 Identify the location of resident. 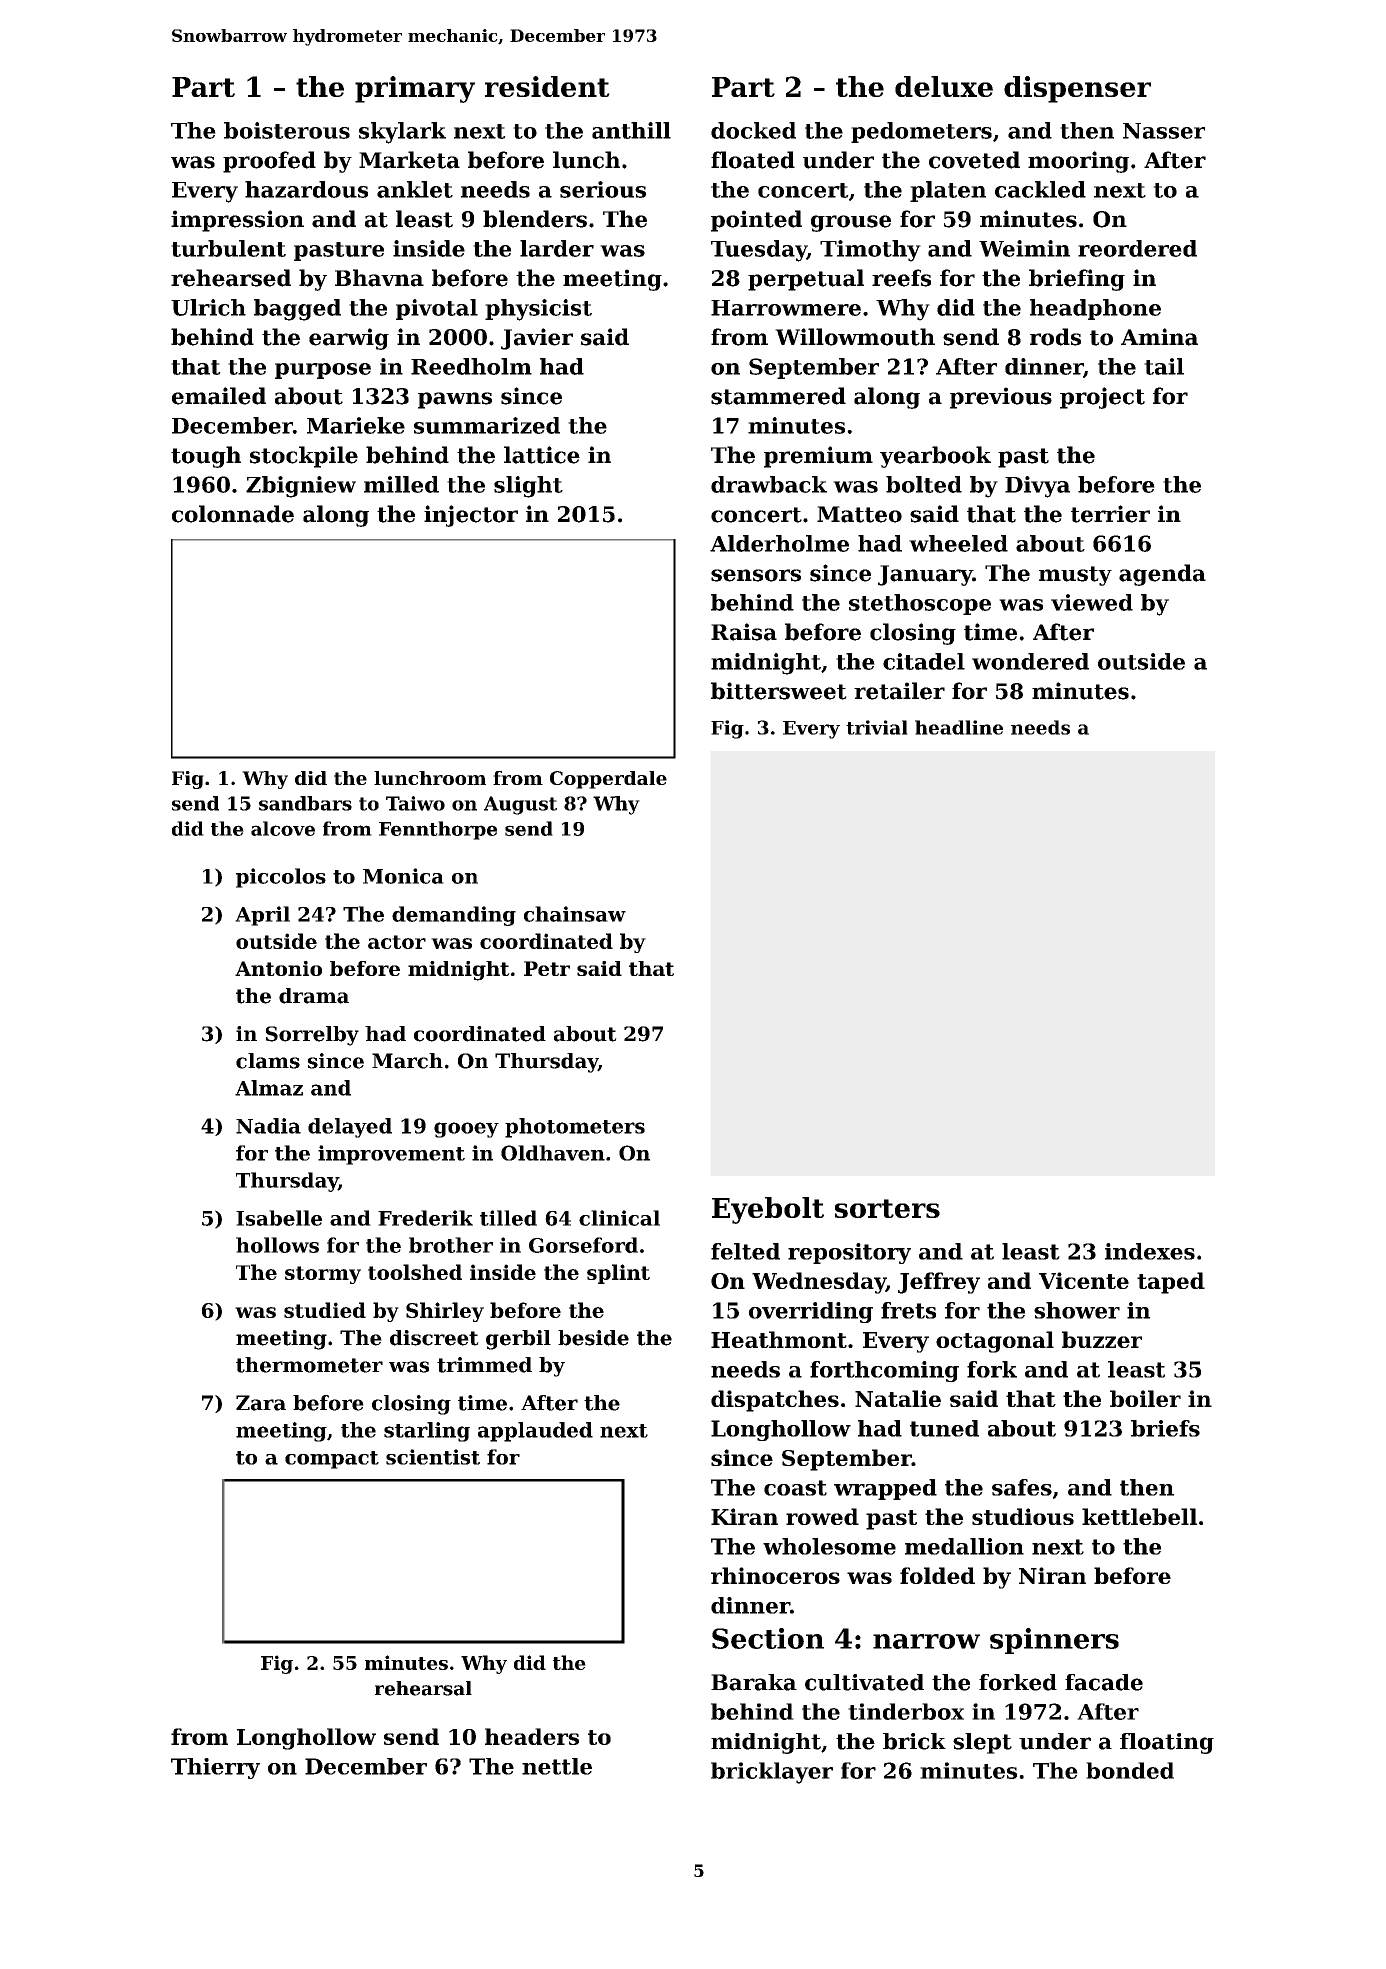
(547, 86).
